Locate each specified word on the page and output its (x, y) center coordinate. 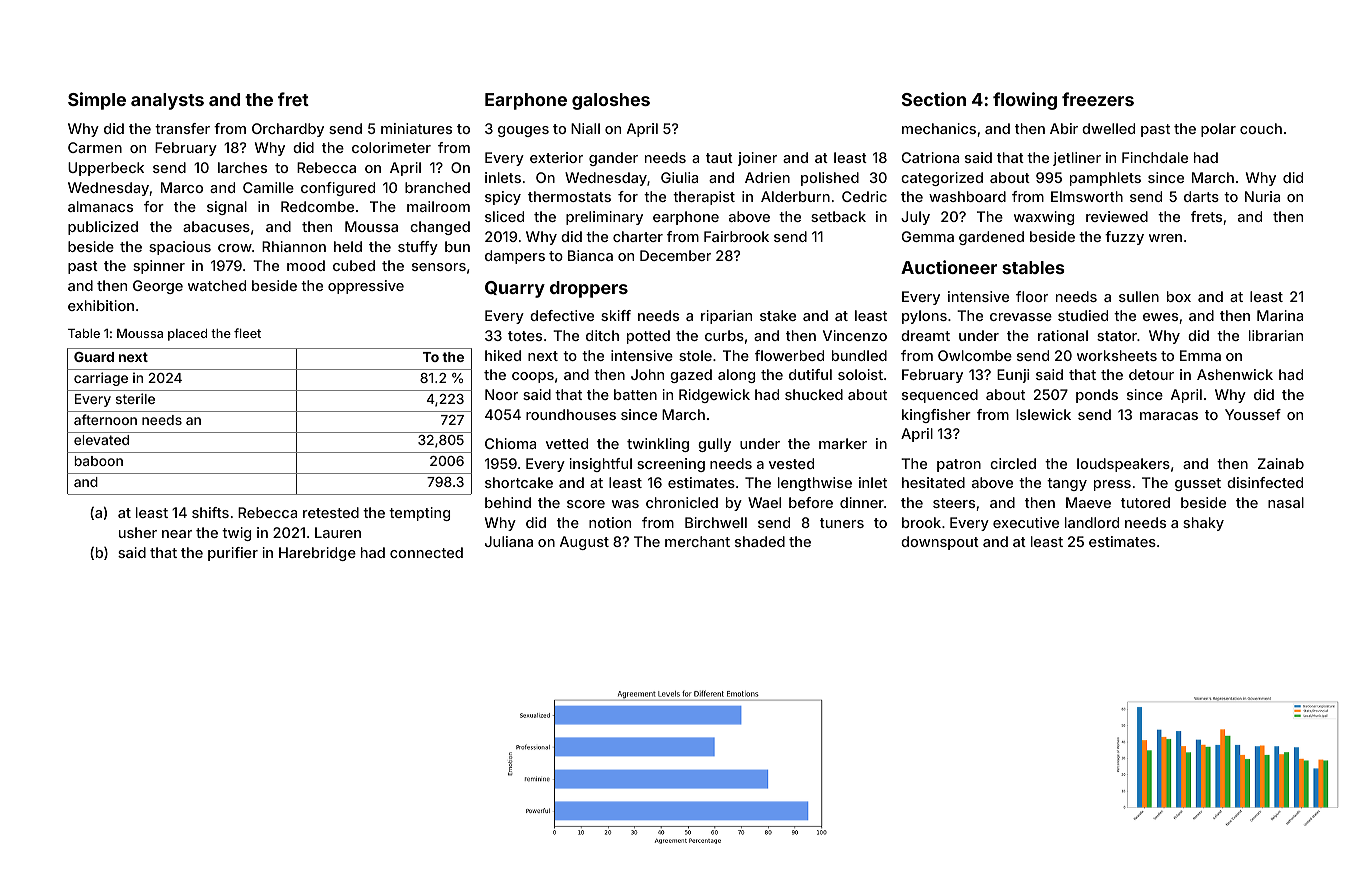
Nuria (1262, 196)
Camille (268, 187)
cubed (354, 265)
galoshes (611, 101)
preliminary (604, 218)
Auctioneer (949, 267)
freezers (1098, 99)
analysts (167, 101)
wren (1165, 238)
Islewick (1043, 414)
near (177, 534)
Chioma (510, 443)
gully (714, 445)
